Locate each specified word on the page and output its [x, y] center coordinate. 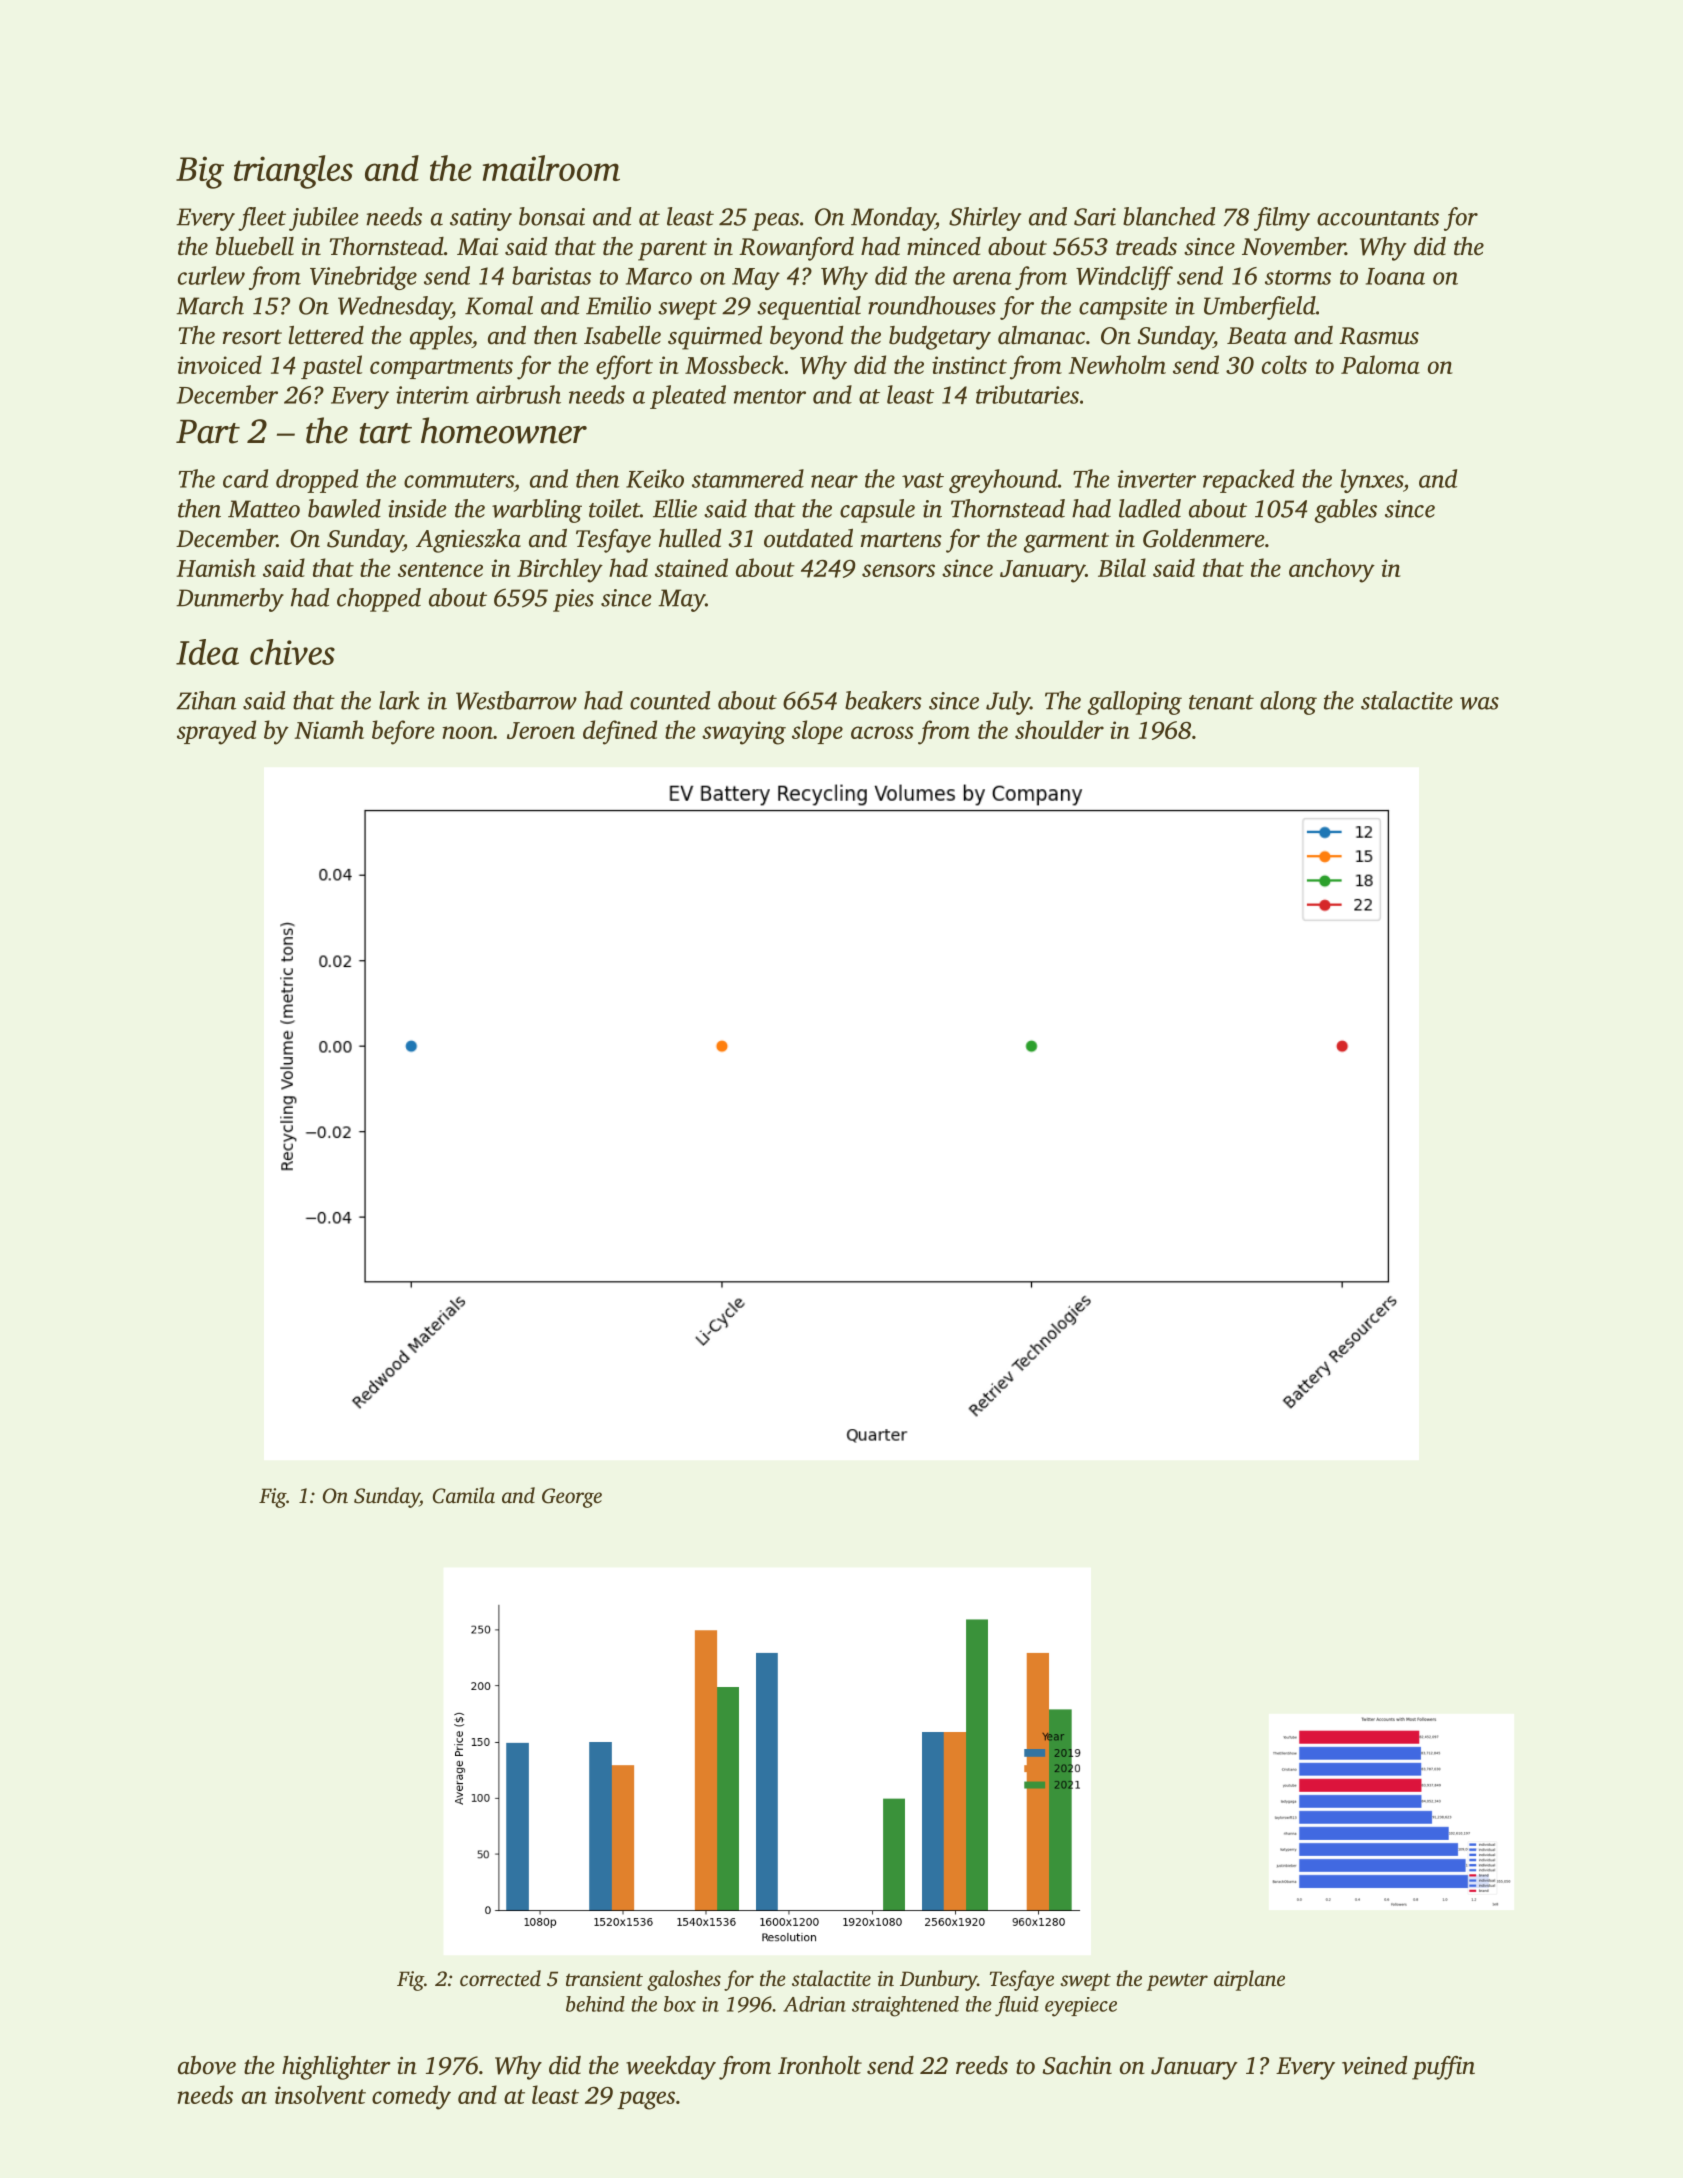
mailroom [551, 168]
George [572, 1498]
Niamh [329, 729]
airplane [1249, 1980]
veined [1374, 2065]
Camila [464, 1495]
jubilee [324, 219]
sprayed [216, 732]
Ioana [1395, 276]
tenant [1221, 702]
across [882, 732]
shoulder [1059, 729]
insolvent [320, 2094]
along [1288, 703]
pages [646, 2100]
